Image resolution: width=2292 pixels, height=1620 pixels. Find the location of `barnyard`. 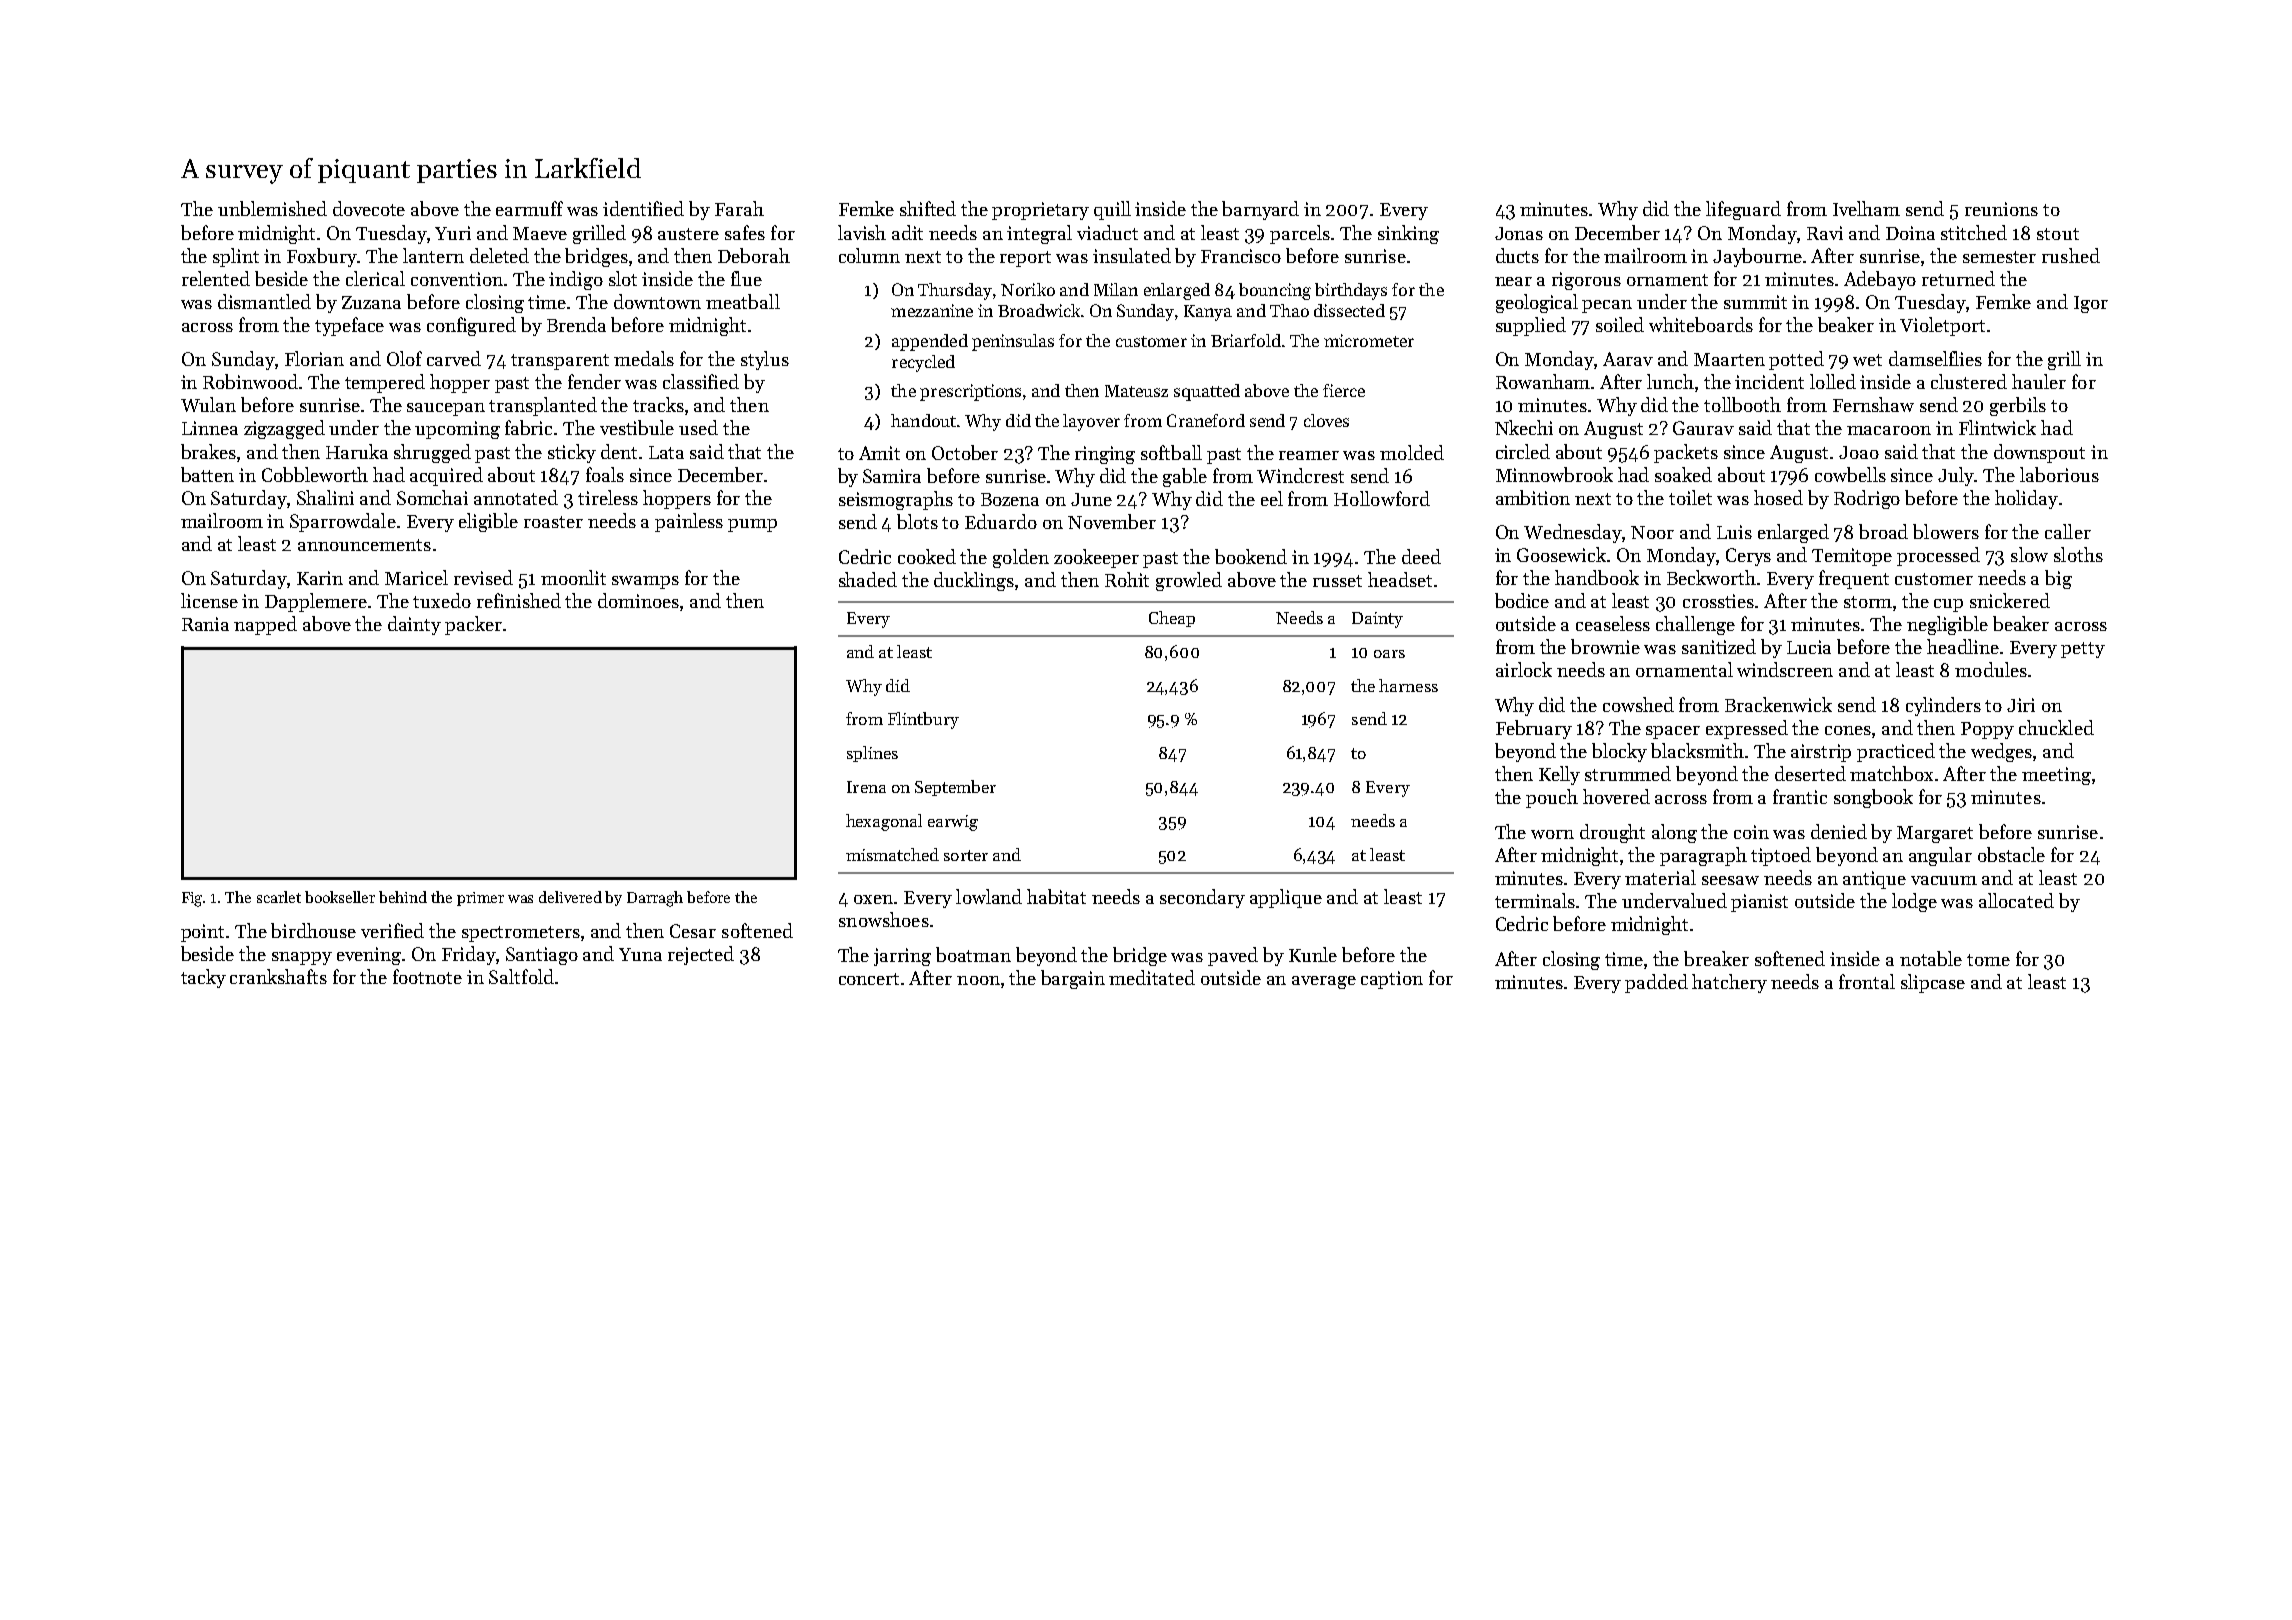

barnyard is located at coordinates (1260, 210).
